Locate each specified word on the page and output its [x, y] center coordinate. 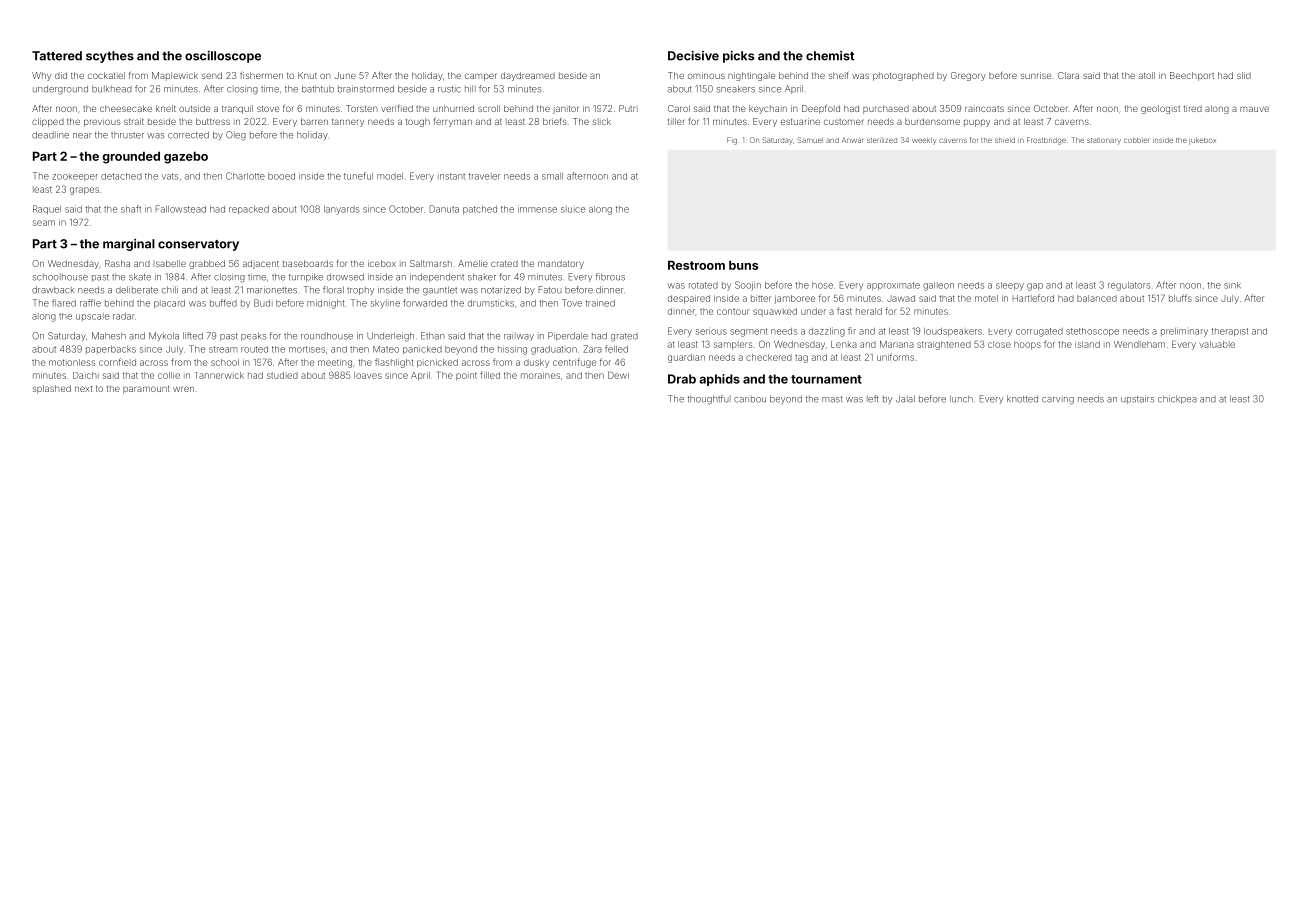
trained [600, 303]
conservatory [198, 245]
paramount [146, 390]
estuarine [800, 121]
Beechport [1192, 76]
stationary [1104, 141]
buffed [223, 303]
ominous [706, 75]
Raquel [47, 209]
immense [537, 209]
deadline [50, 135]
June [345, 75]
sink [1232, 285]
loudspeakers [953, 332]
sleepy [1010, 286]
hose [822, 285]
